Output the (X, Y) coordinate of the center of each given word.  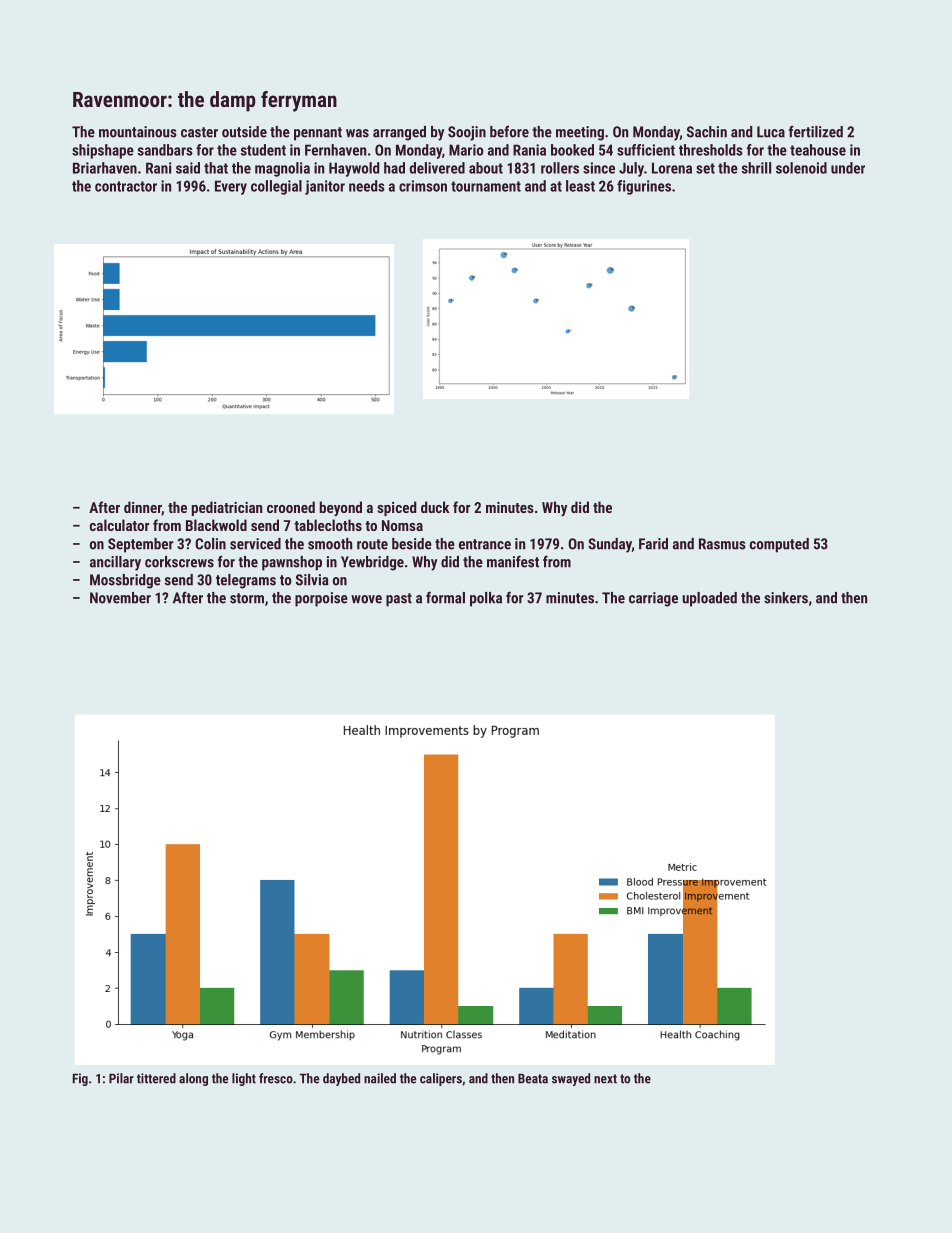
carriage (653, 599)
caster (199, 132)
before (509, 132)
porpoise (321, 599)
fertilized (816, 131)
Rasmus (722, 544)
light (244, 1079)
